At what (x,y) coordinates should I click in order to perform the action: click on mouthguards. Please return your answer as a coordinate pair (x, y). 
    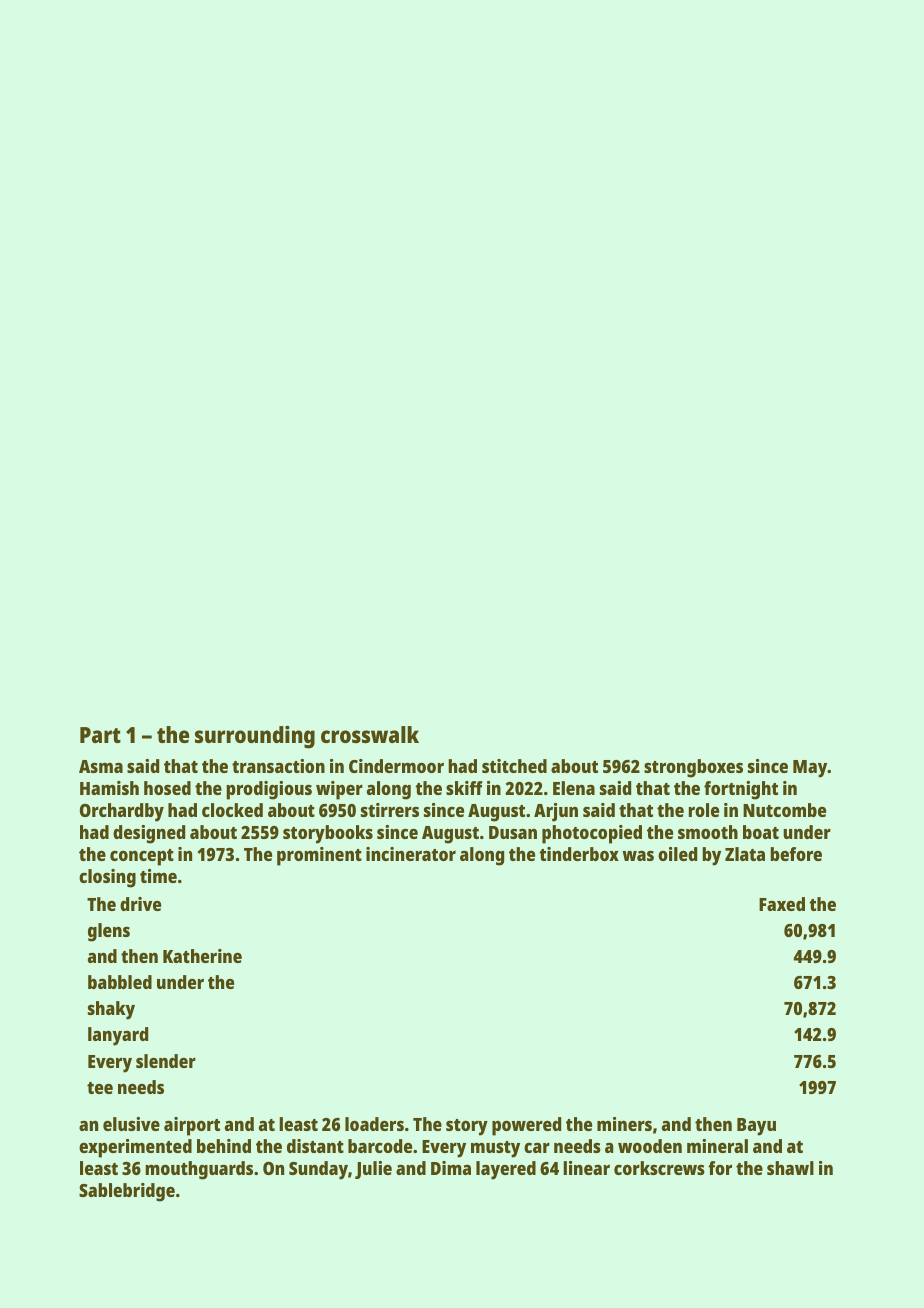
    Looking at the image, I should click on (199, 1170).
